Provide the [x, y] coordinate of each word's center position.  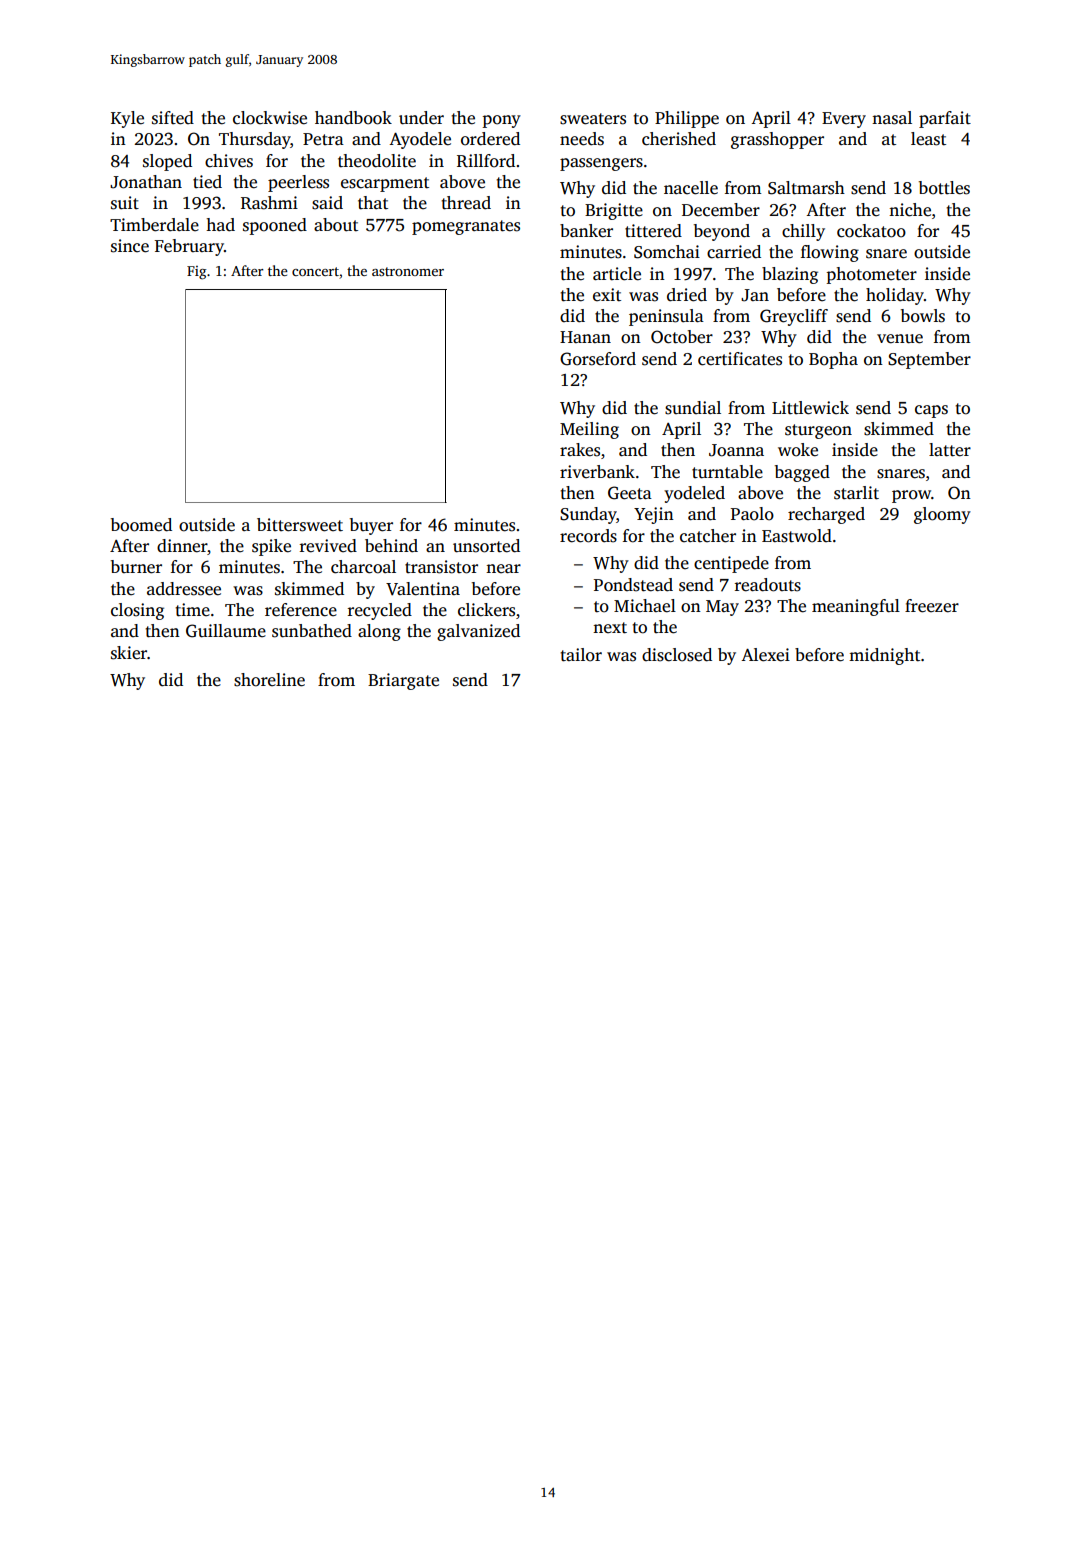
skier [129, 653]
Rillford [486, 161]
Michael [645, 606]
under [421, 118]
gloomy [942, 515]
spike [271, 547]
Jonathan [146, 182]
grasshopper [777, 140]
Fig [196, 273]
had [220, 225]
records [588, 536]
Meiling [589, 430]
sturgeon [818, 431]
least [928, 139]
